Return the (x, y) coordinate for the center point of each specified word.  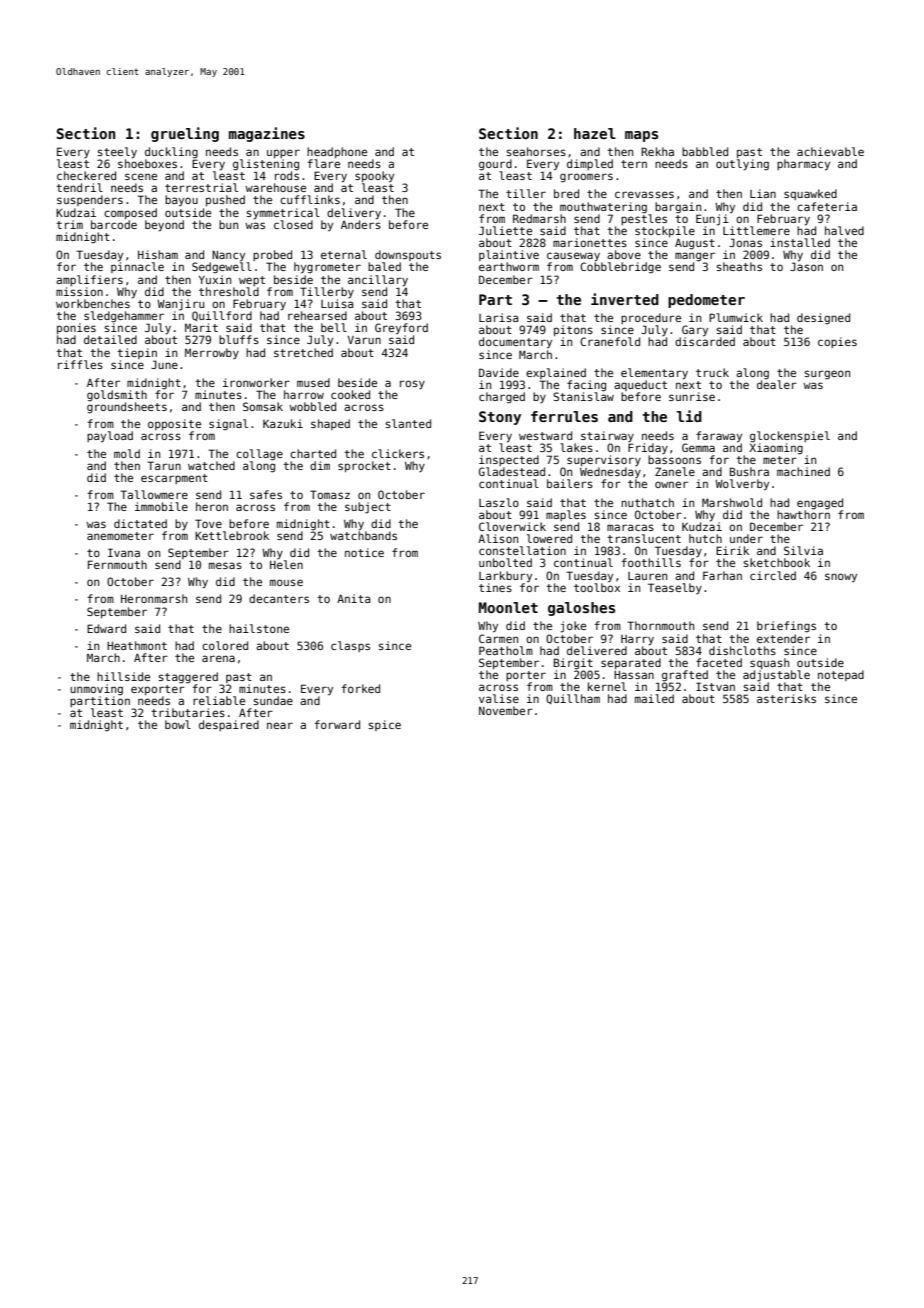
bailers (570, 483)
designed (823, 319)
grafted (685, 676)
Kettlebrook (232, 535)
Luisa (337, 303)
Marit (201, 327)
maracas (630, 527)
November (506, 710)
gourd (495, 165)
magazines (267, 134)
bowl (178, 724)
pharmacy (803, 165)
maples (566, 515)
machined (803, 471)
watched (211, 465)
